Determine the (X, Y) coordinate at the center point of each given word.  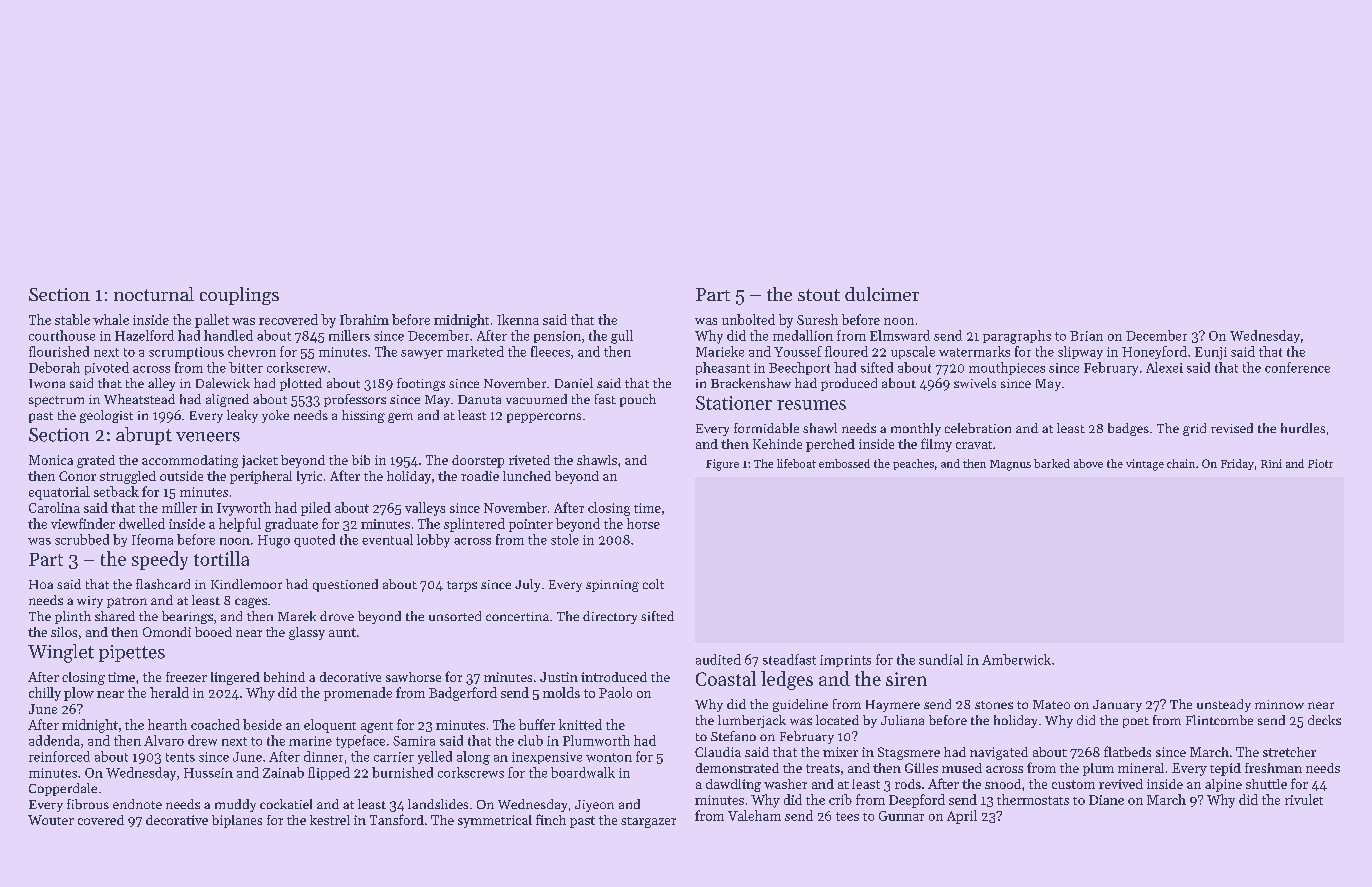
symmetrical (495, 821)
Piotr (1320, 463)
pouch (638, 400)
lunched (527, 476)
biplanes (237, 821)
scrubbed (82, 539)
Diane (1106, 800)
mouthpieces (1007, 368)
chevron (252, 351)
